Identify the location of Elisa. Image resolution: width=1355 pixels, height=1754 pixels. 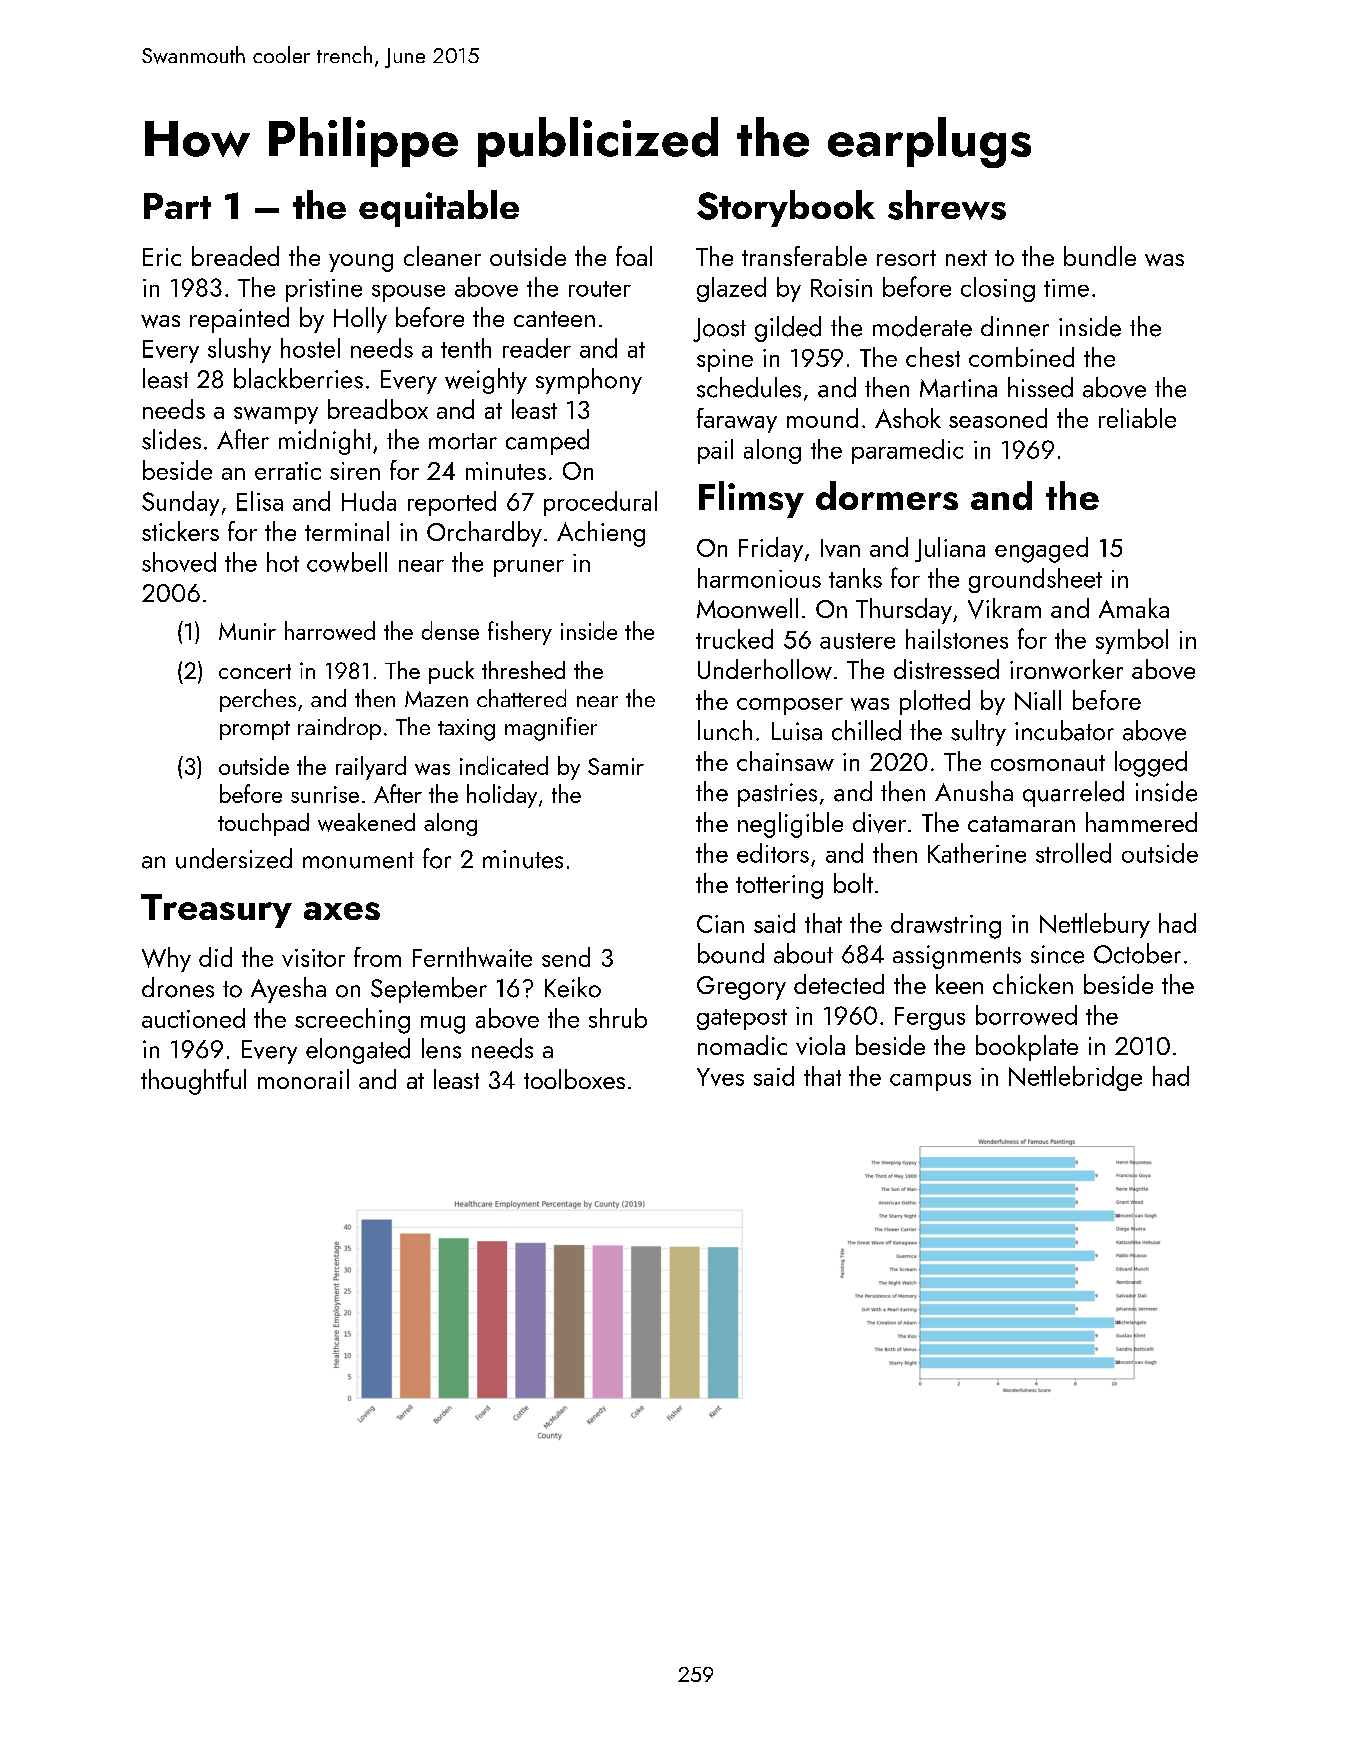
(260, 501).
